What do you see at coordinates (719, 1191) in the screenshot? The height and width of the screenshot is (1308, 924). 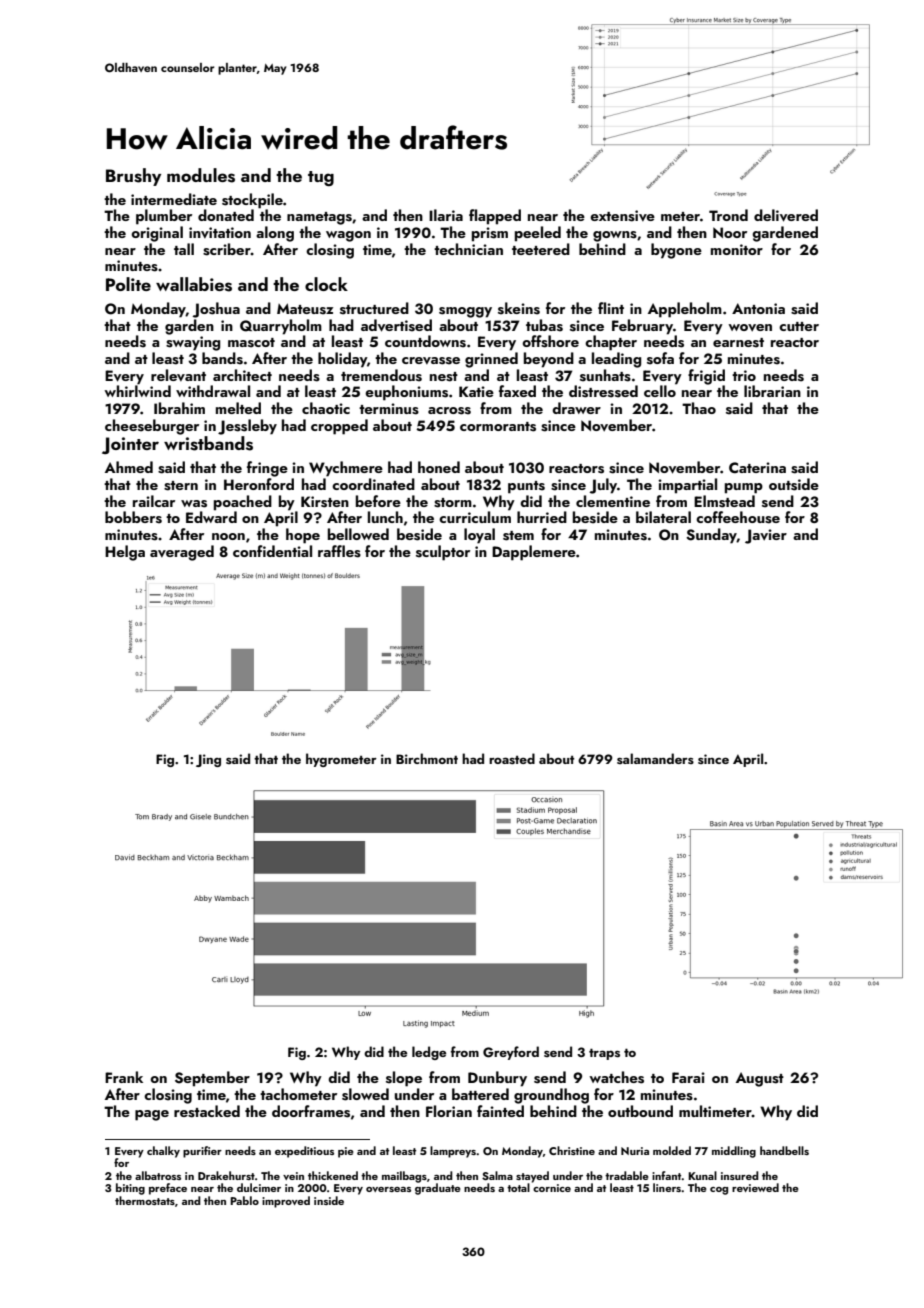 I see `cog` at bounding box center [719, 1191].
